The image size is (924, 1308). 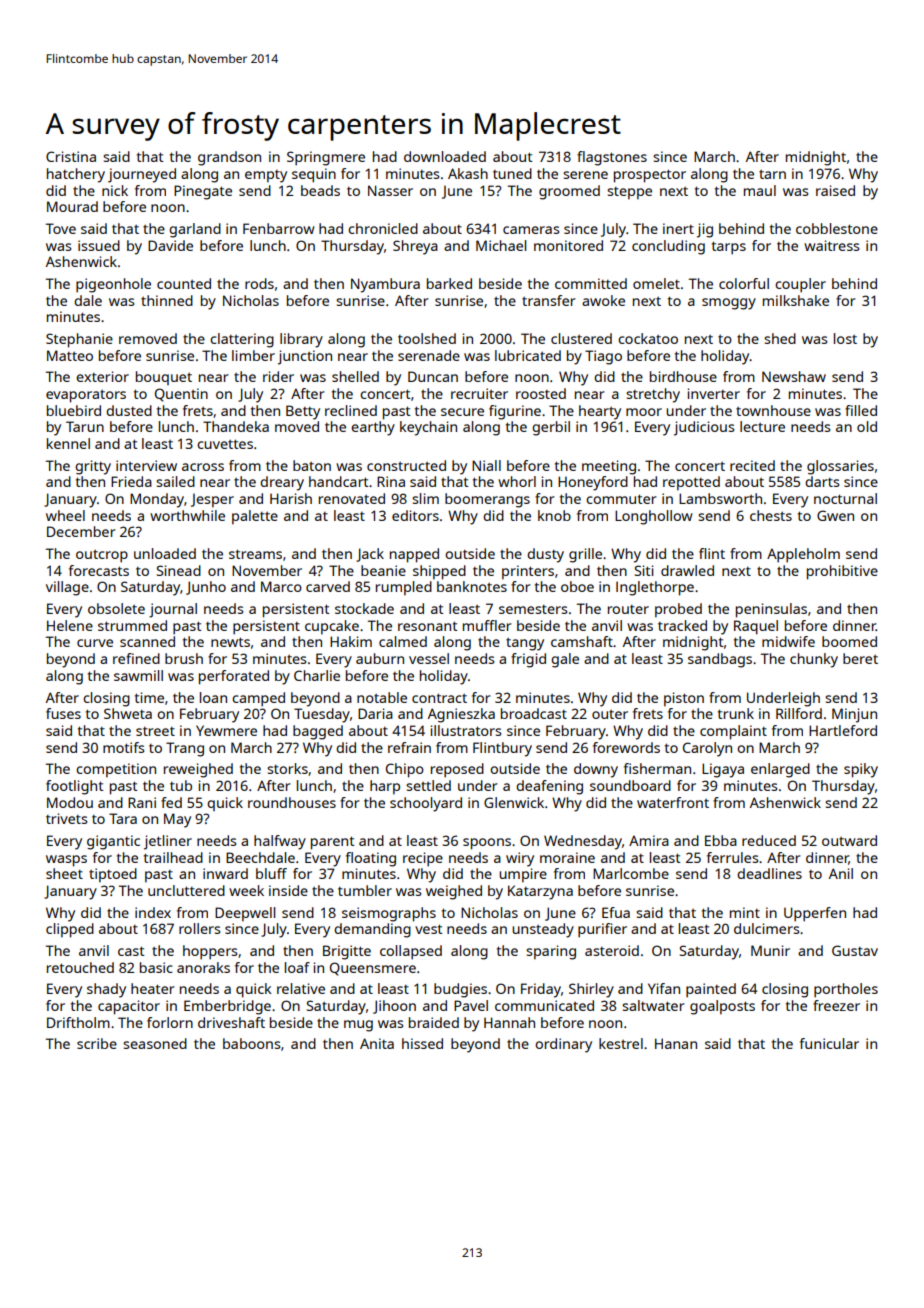 I want to click on Tiago, so click(x=603, y=357).
